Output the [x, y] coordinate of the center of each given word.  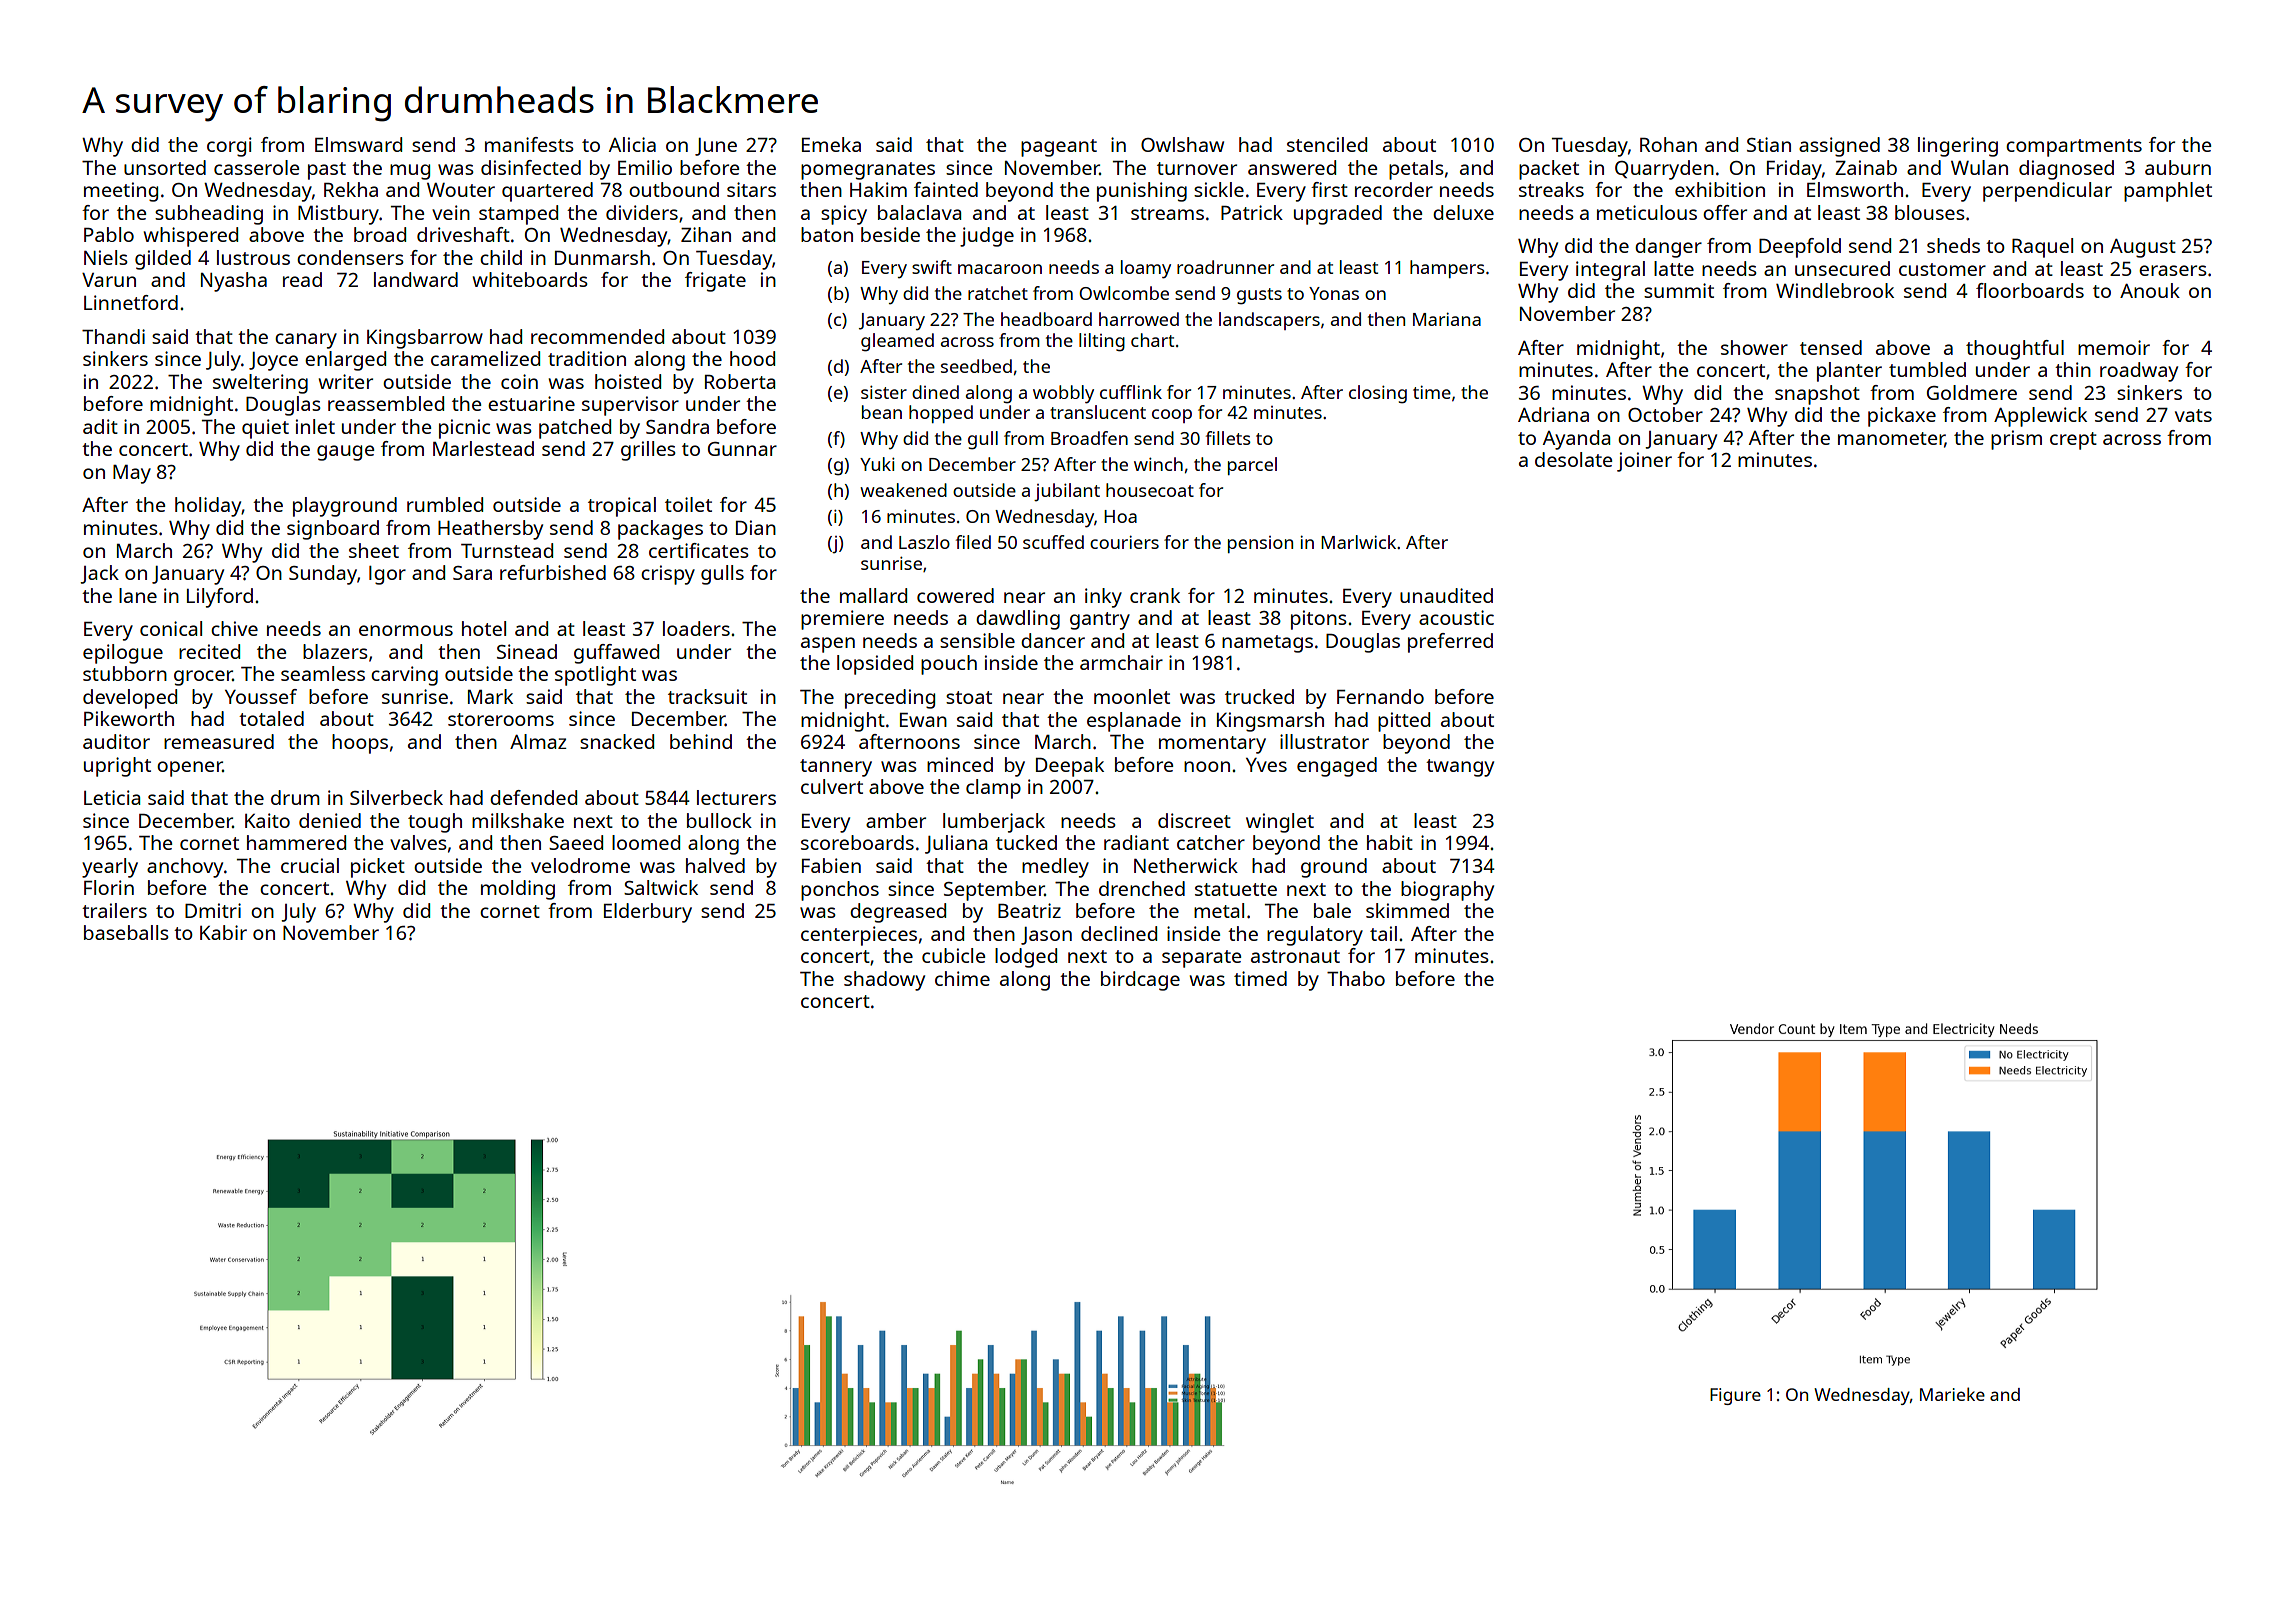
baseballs [126, 932]
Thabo [1356, 978]
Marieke [1952, 1394]
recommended [597, 336]
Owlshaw [1182, 144]
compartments [2074, 148]
